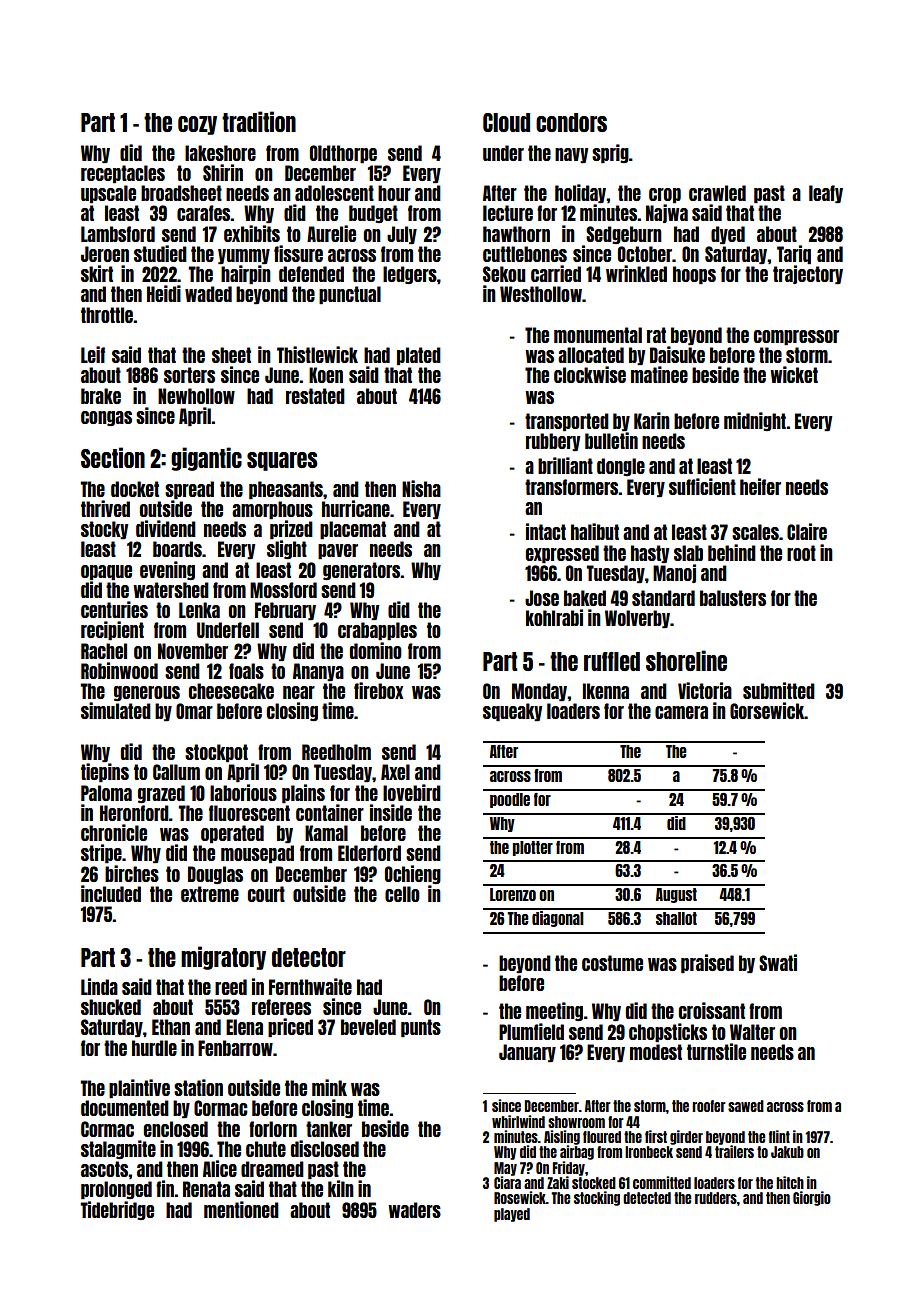 The height and width of the screenshot is (1314, 924). I want to click on cozy, so click(197, 125).
